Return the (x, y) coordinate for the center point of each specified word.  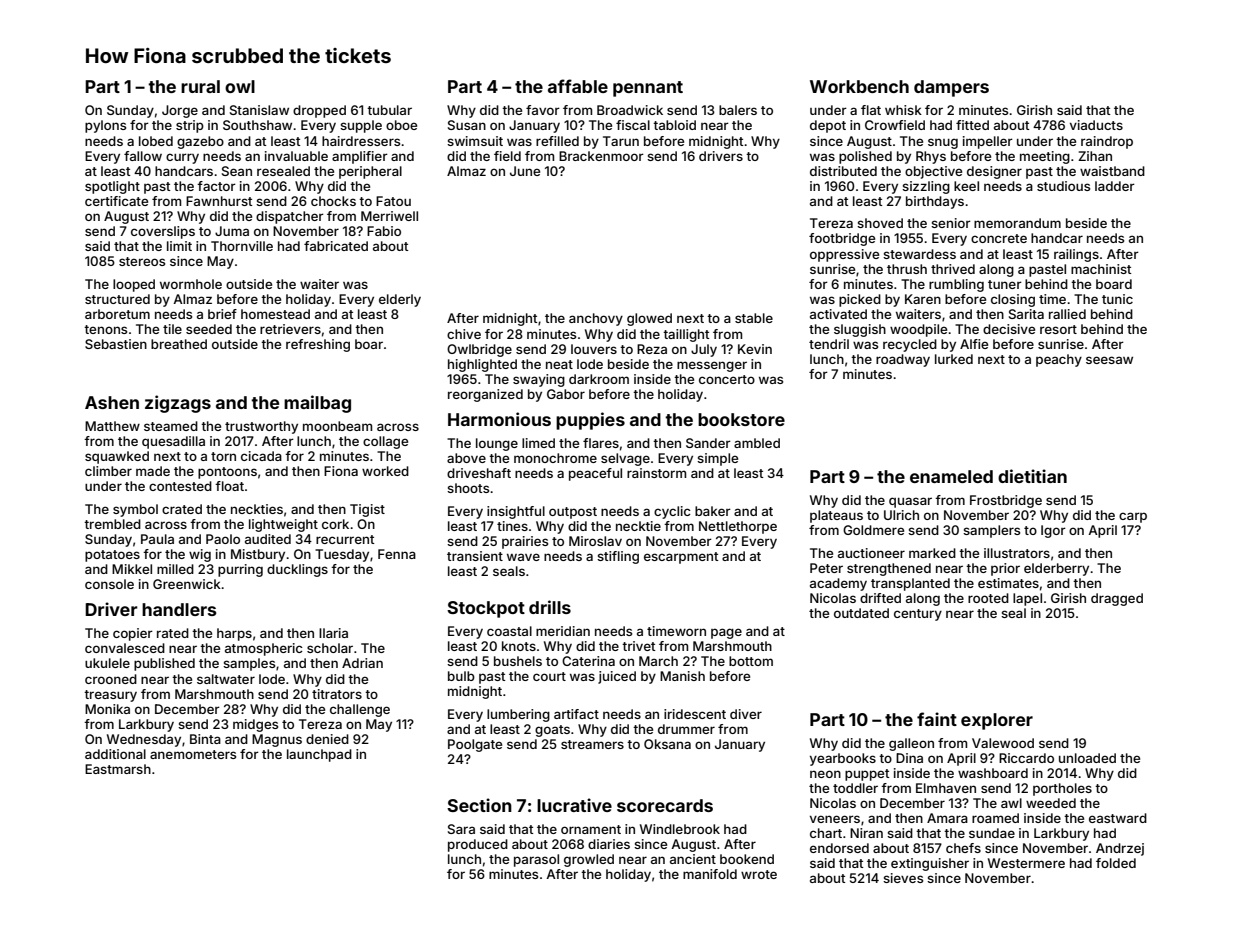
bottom (751, 661)
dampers (951, 88)
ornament (591, 829)
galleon (911, 744)
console (109, 584)
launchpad (319, 755)
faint (937, 719)
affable (578, 86)
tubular (389, 110)
